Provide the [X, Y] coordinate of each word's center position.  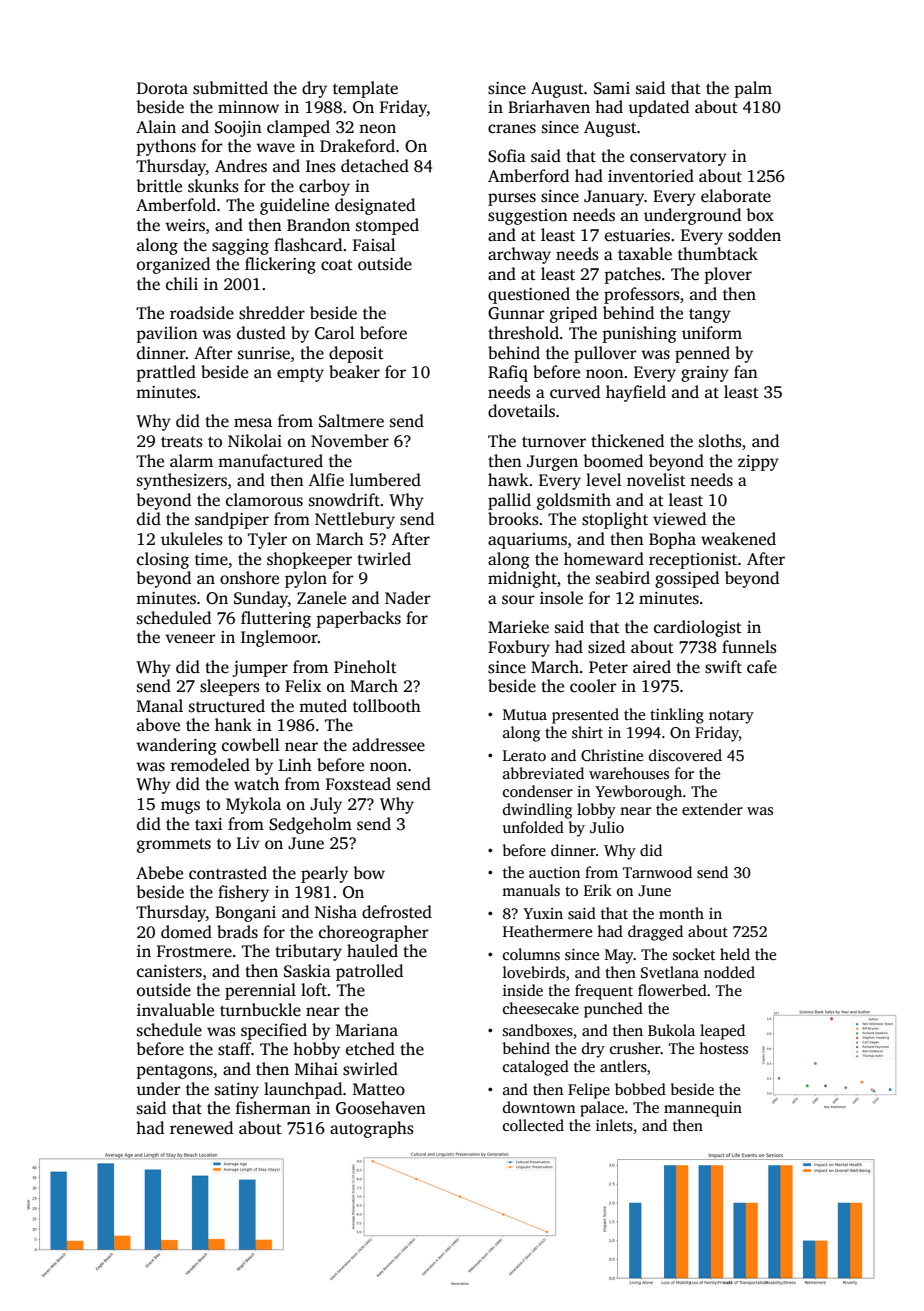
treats [182, 442]
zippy [758, 463]
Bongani [245, 914]
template [365, 89]
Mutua [525, 714]
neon [377, 129]
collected [533, 1125]
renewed [201, 1128]
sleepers [230, 687]
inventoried [651, 176]
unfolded [533, 827]
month [681, 913]
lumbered [385, 480]
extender [712, 809]
